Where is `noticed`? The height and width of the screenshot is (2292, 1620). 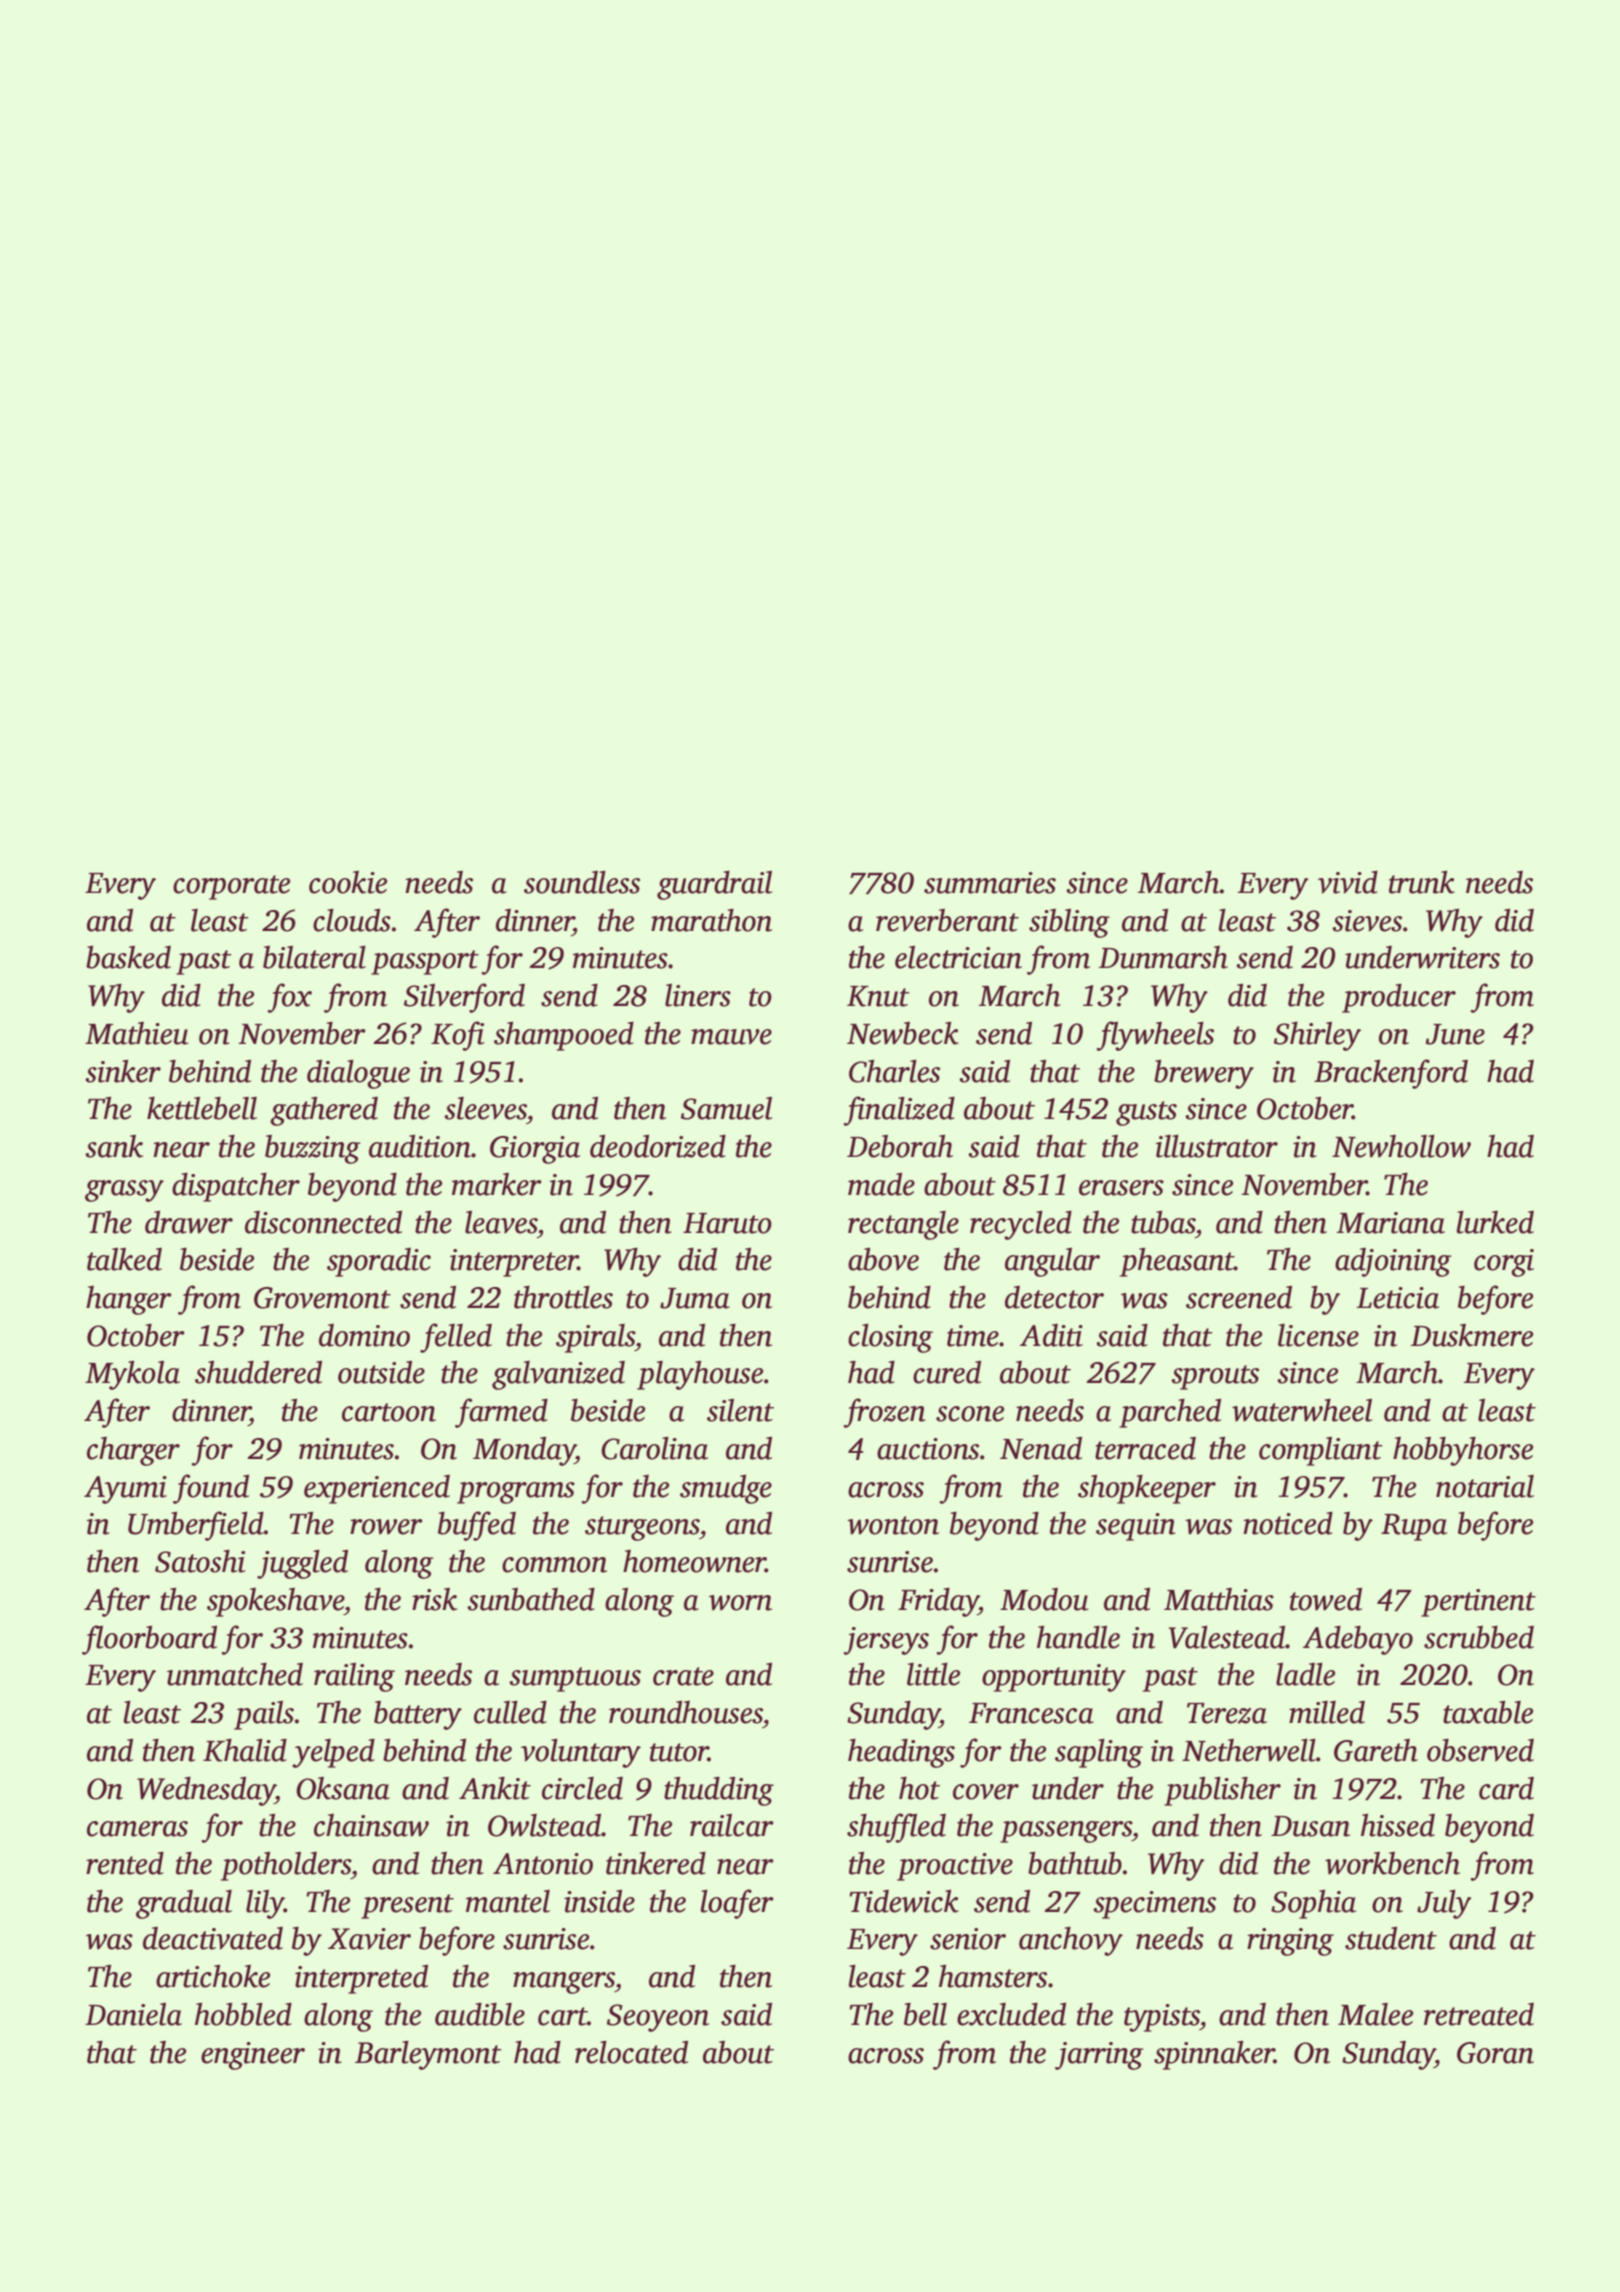 noticed is located at coordinates (1288, 1523).
